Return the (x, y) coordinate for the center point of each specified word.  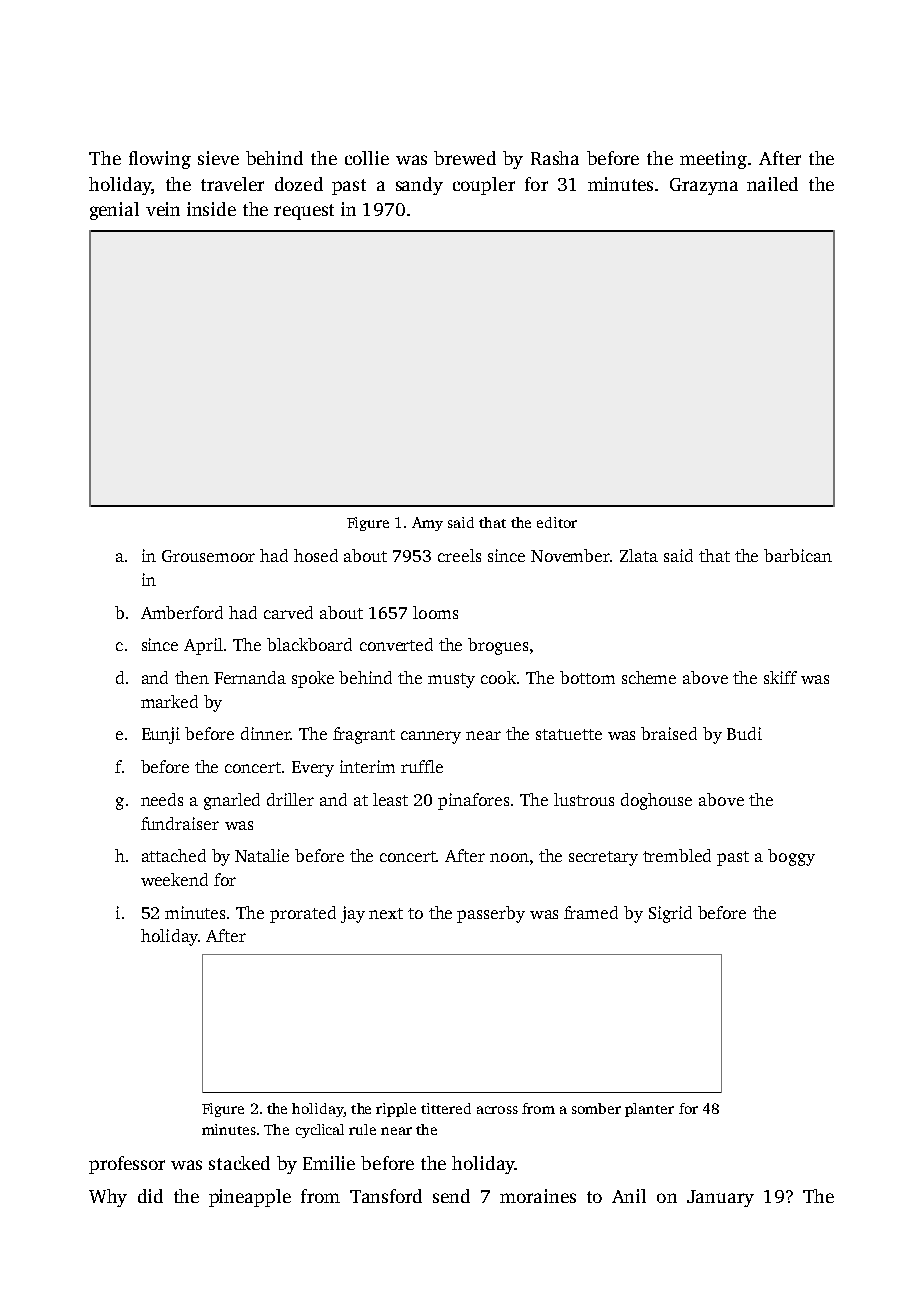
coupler (484, 186)
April (203, 646)
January (720, 1198)
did (150, 1196)
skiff (780, 677)
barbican (798, 555)
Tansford (386, 1196)
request (304, 212)
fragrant (364, 735)
